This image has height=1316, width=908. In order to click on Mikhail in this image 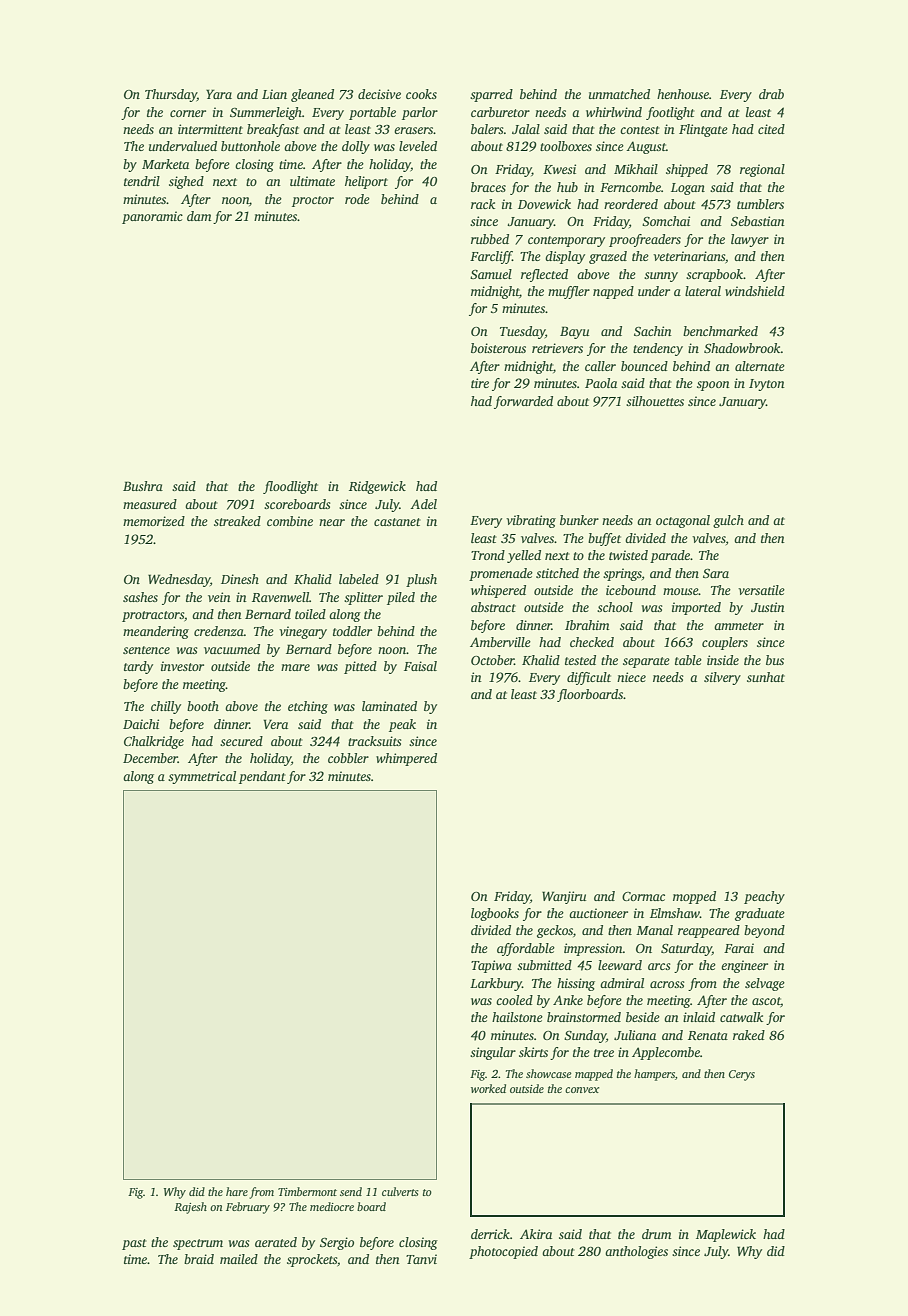, I will do `click(636, 169)`.
